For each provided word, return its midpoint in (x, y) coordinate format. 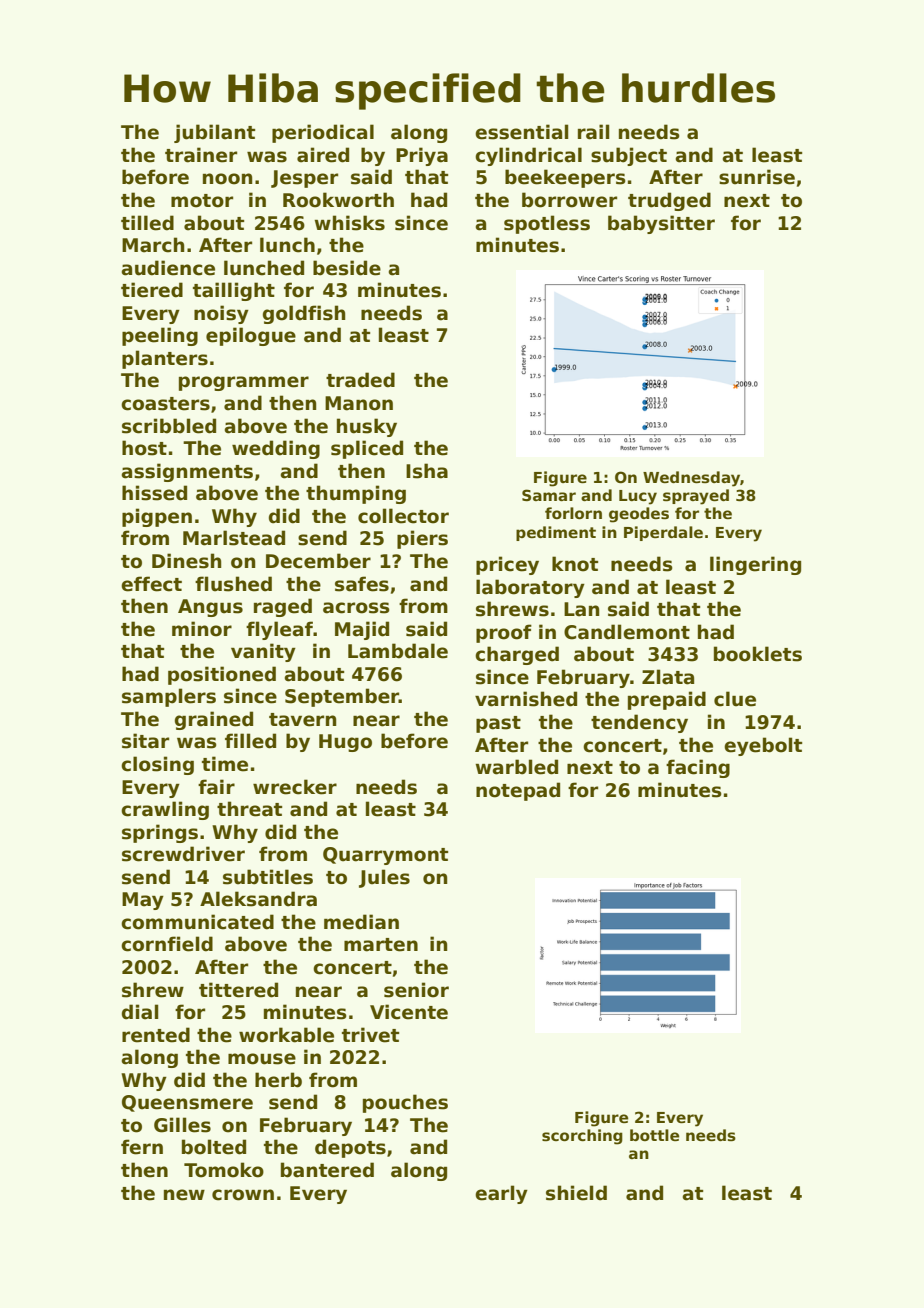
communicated (197, 922)
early (501, 1194)
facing (698, 768)
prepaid (667, 700)
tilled (147, 223)
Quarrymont (385, 856)
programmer (244, 383)
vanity (263, 652)
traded (360, 380)
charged (517, 655)
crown (243, 1195)
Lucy (638, 497)
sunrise (757, 177)
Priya (422, 156)
